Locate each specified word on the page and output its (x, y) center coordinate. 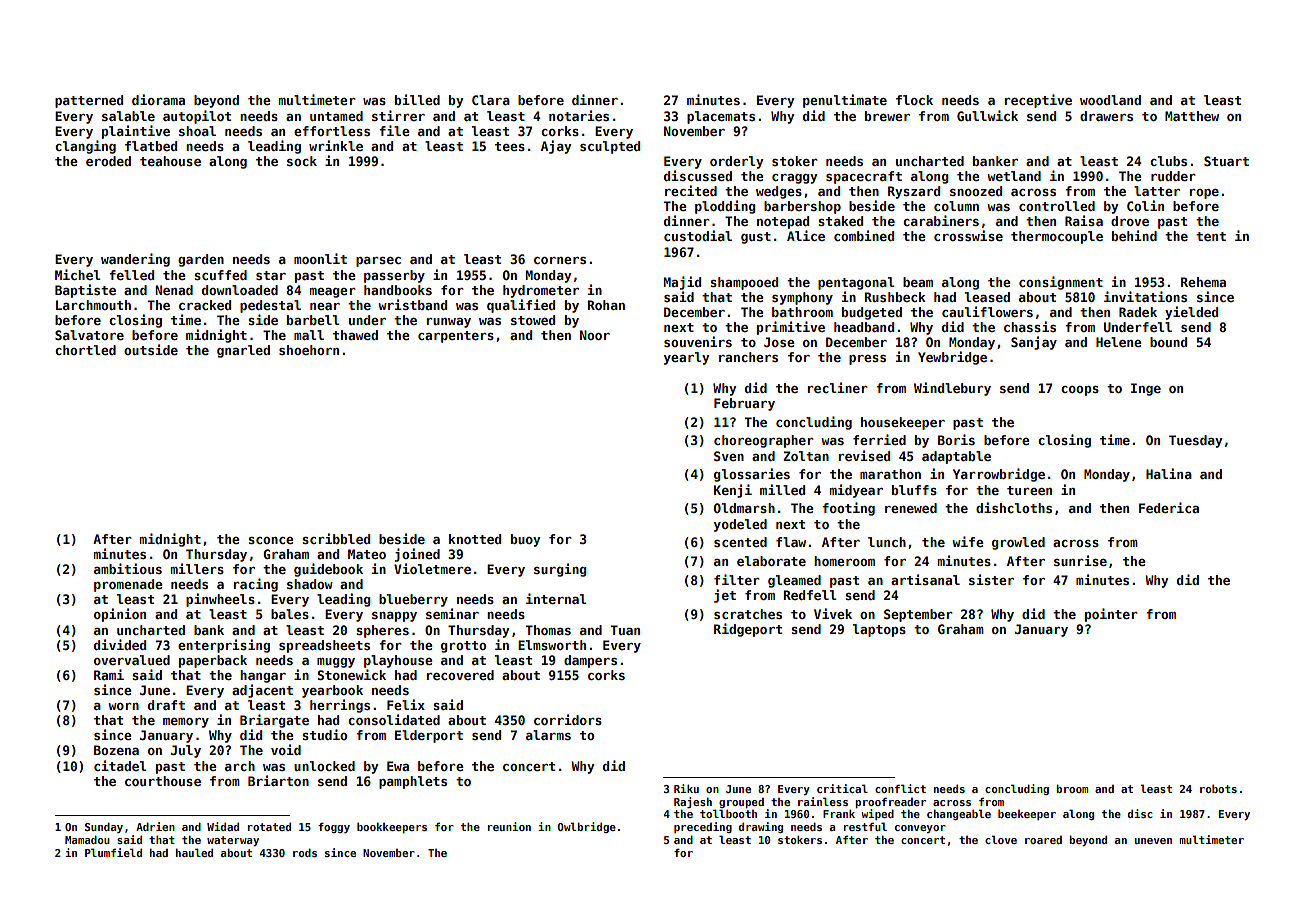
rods (305, 853)
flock (914, 100)
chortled (85, 350)
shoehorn (309, 350)
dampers (590, 661)
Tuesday (1196, 441)
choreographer (764, 441)
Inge (1146, 389)
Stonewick (352, 674)
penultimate (845, 101)
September (918, 615)
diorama (158, 99)
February (744, 404)
